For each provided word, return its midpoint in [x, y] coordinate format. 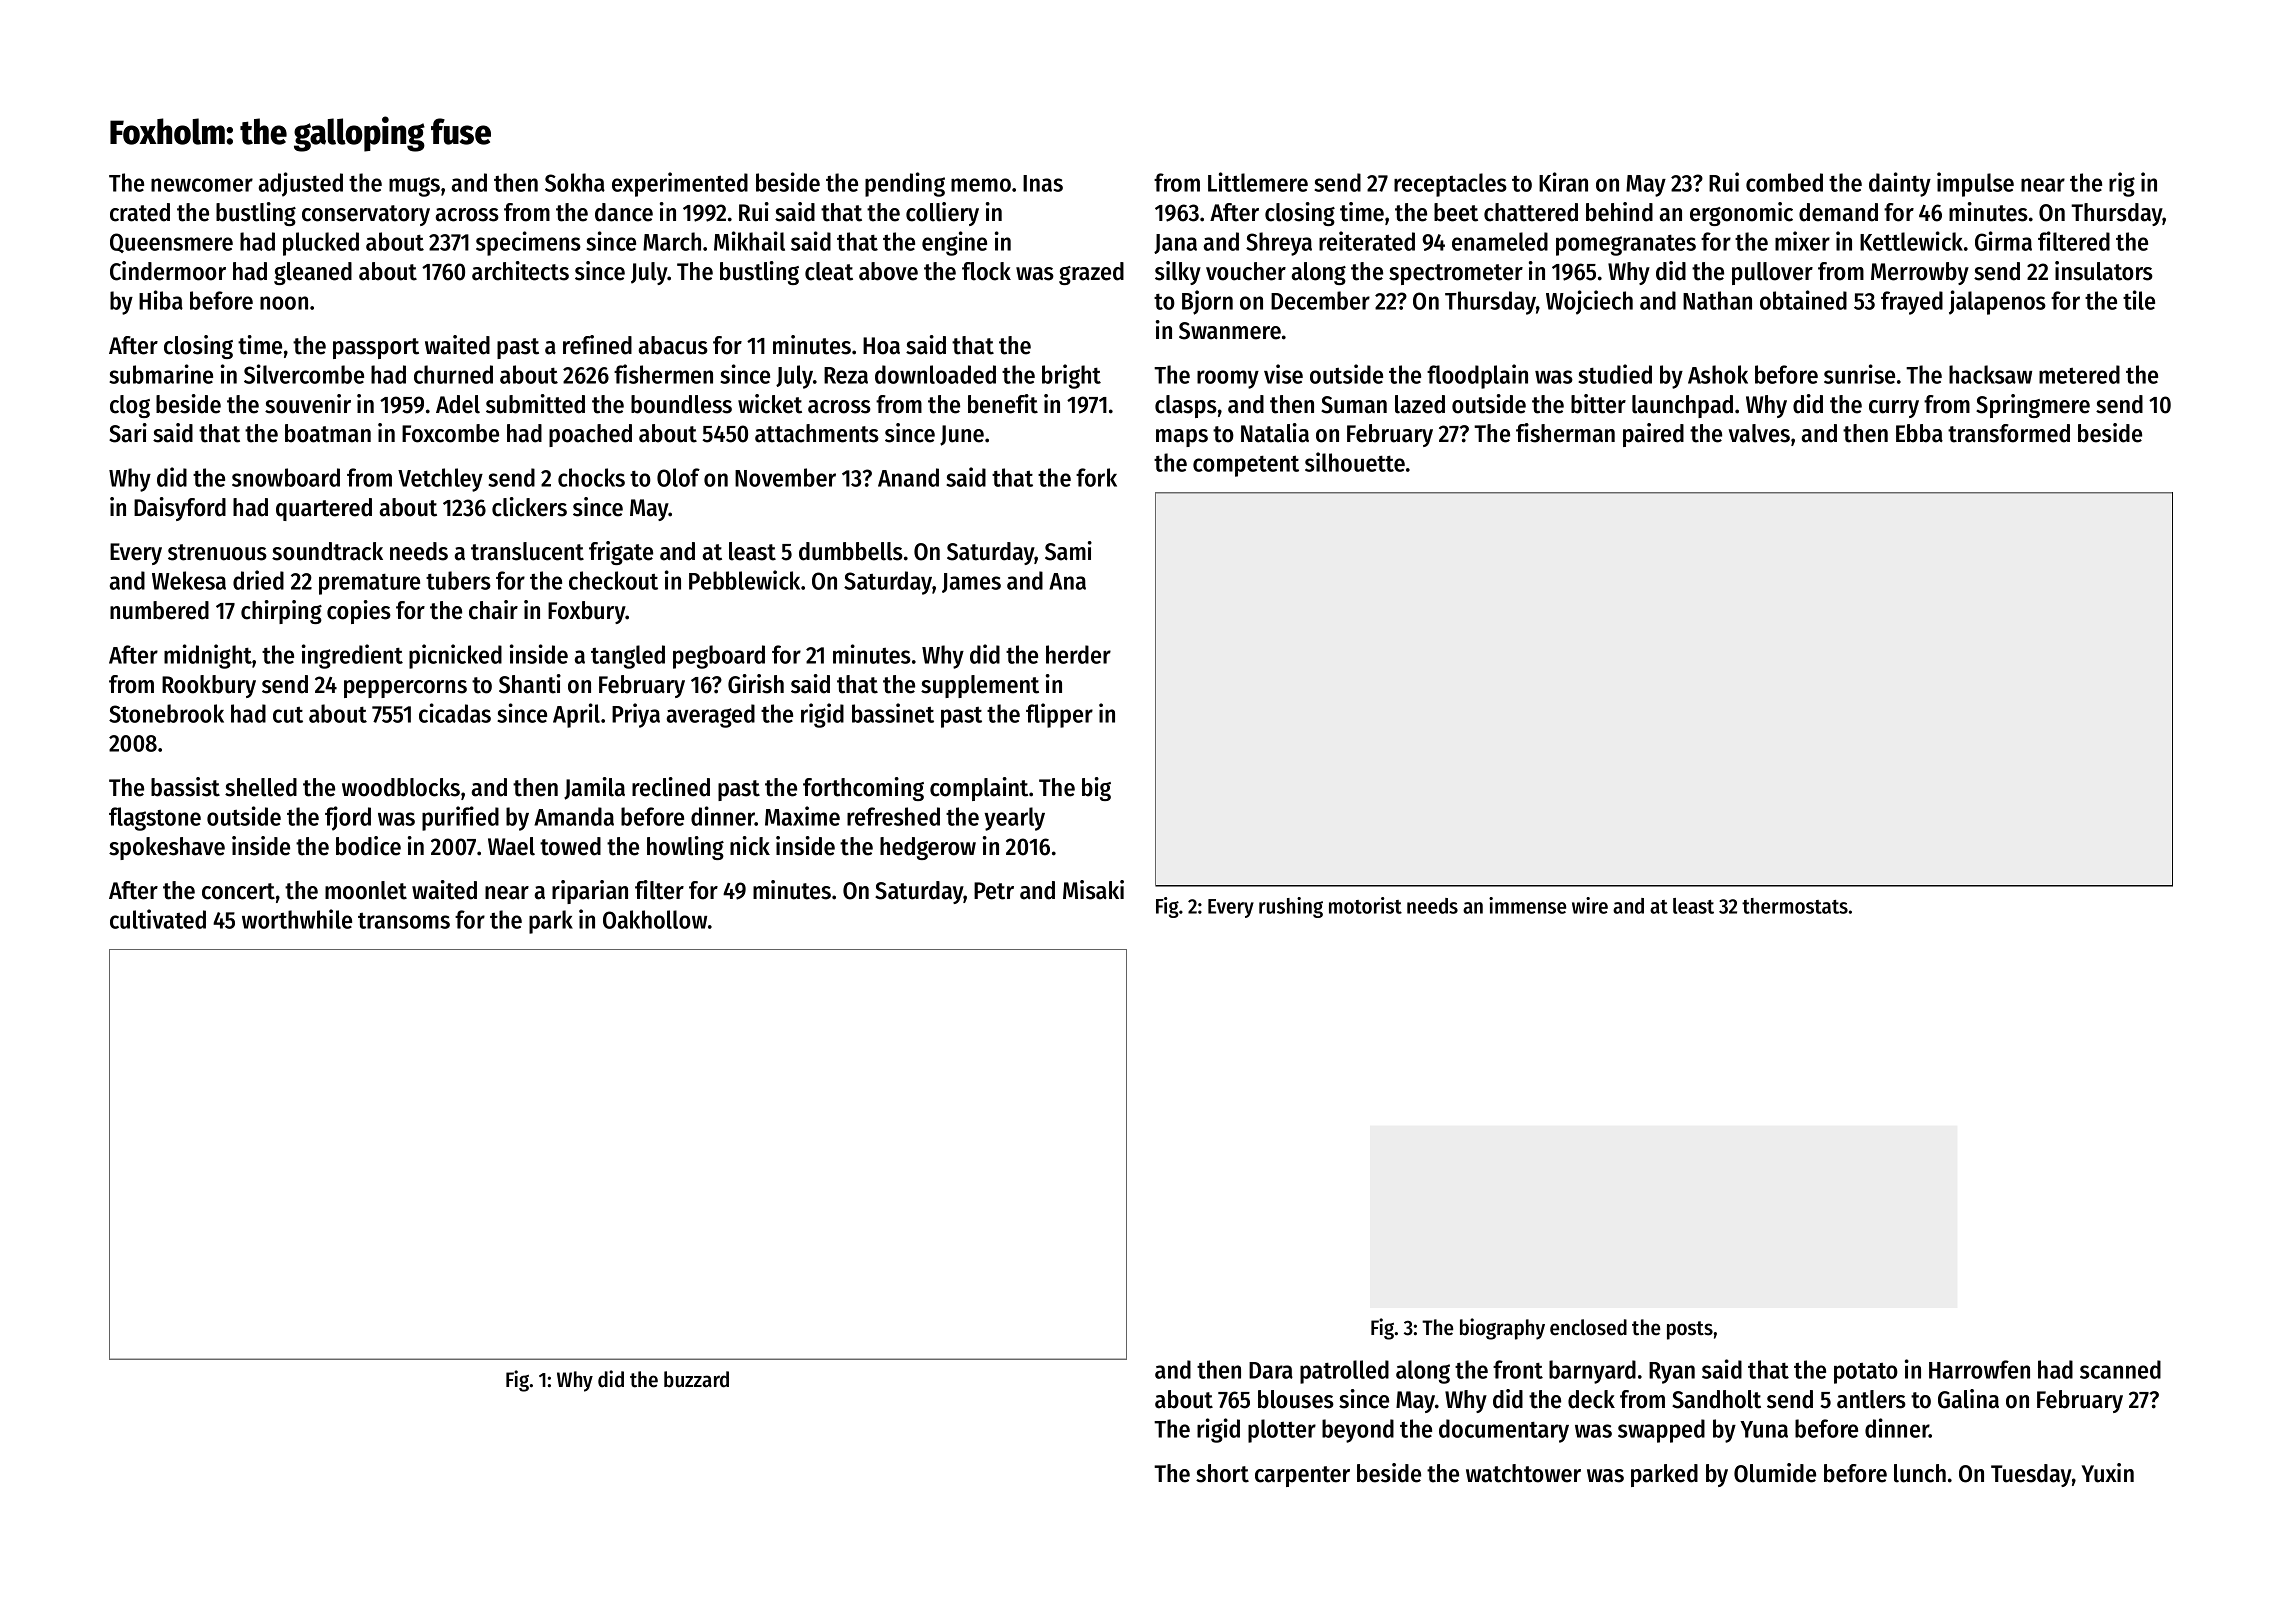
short [1222, 1473]
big [1096, 789]
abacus [673, 345]
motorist [1365, 905]
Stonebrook [166, 713]
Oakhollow [655, 919]
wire [1590, 905]
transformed [2009, 433]
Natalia [1275, 433]
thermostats [1795, 906]
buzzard [696, 1379]
